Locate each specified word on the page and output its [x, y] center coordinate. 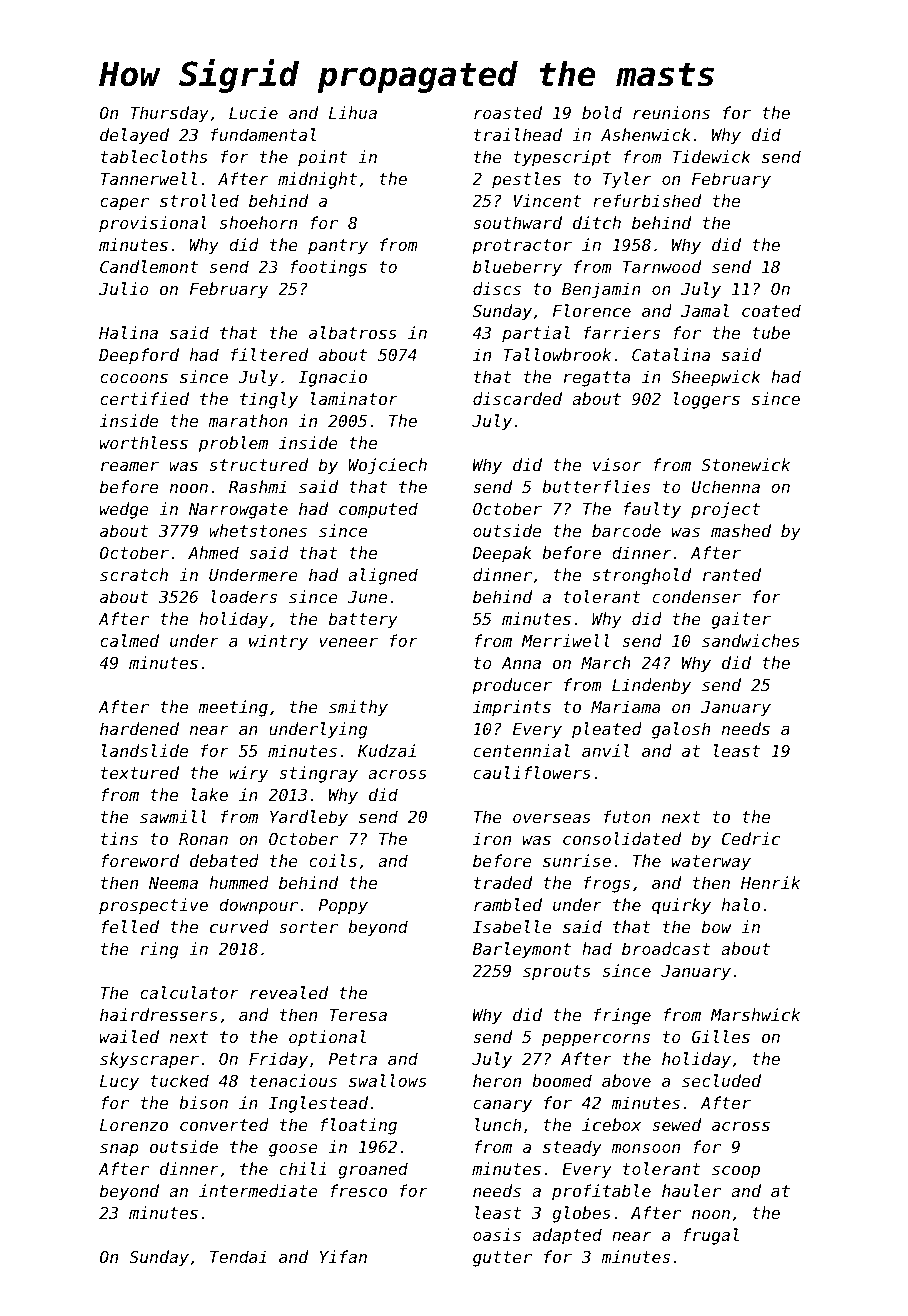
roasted [508, 112]
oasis [497, 1234]
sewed [676, 1124]
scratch [134, 574]
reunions [671, 112]
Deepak [502, 554]
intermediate [258, 1190]
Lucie [253, 112]
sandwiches [751, 640]
